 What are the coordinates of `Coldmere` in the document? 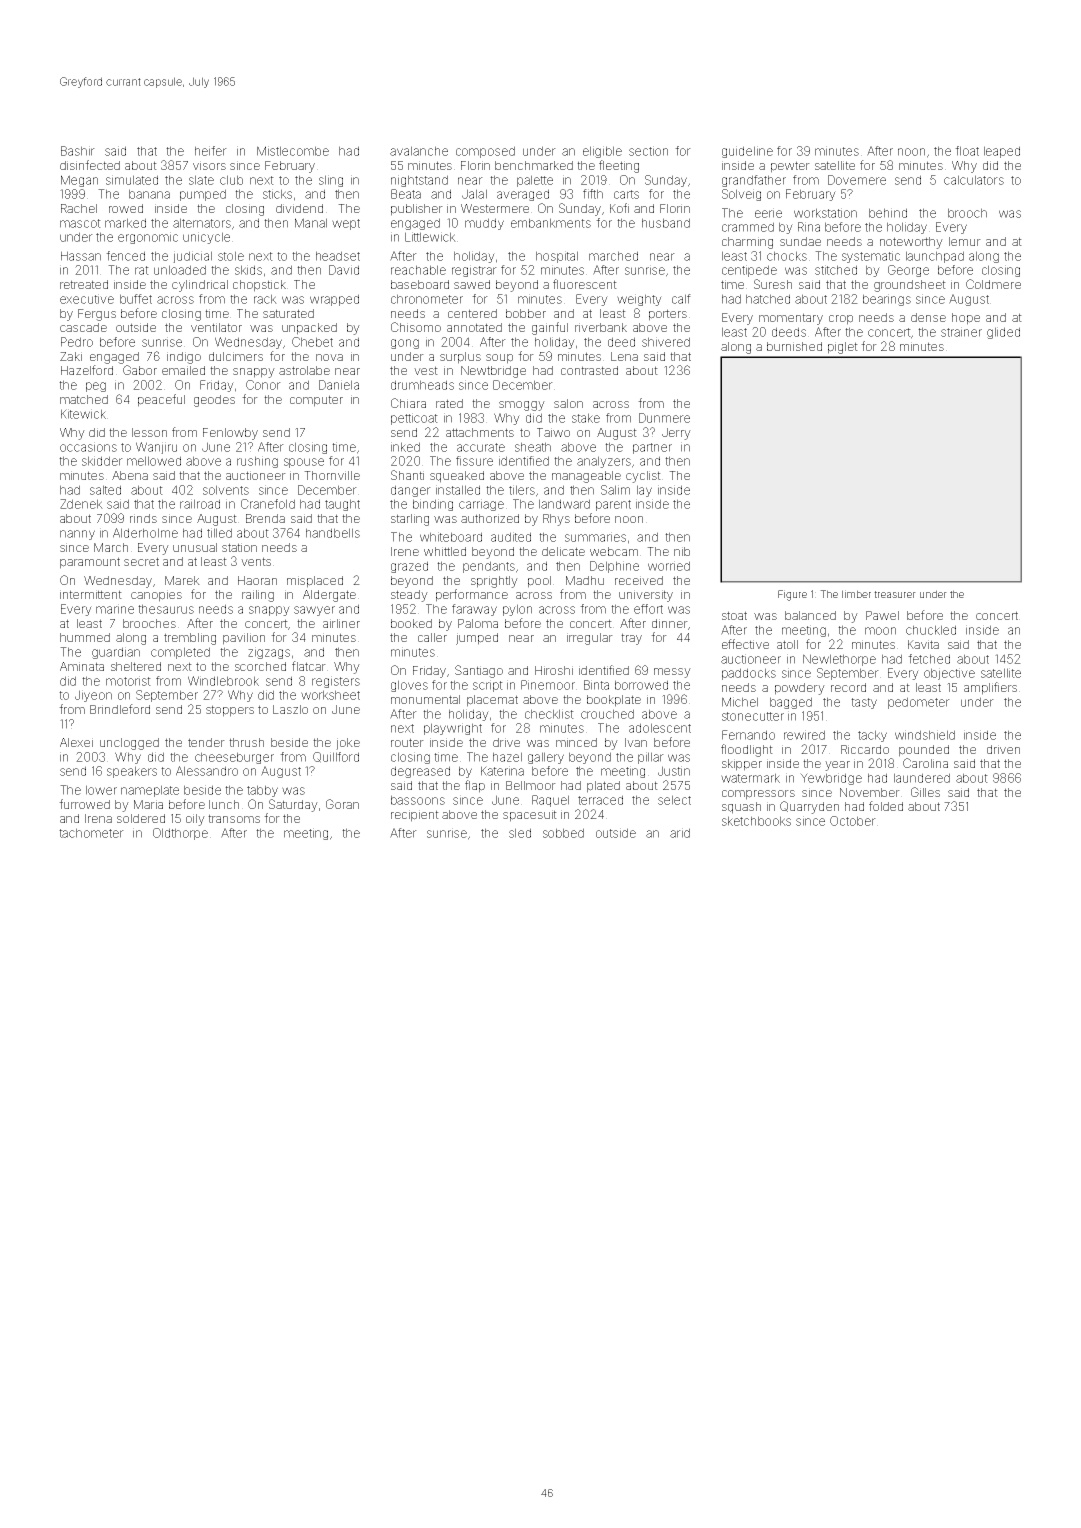 It's located at (993, 284).
